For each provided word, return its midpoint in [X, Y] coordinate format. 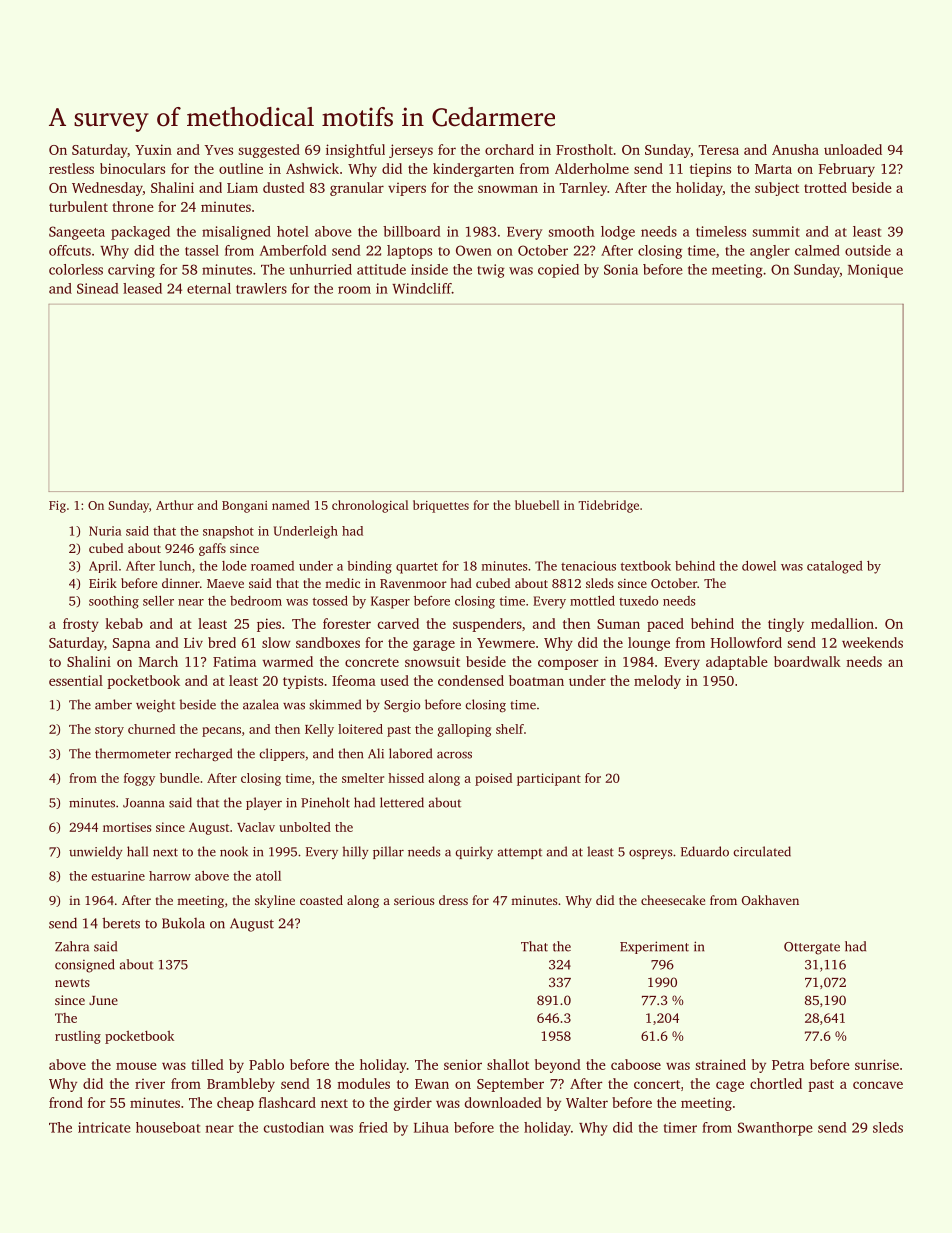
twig [491, 271]
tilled [207, 1064]
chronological [370, 506]
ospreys [651, 854]
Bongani [245, 507]
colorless [76, 269]
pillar [388, 852]
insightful [355, 151]
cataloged [835, 567]
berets [121, 923]
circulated [762, 851]
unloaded [853, 149]
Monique [875, 271]
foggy [139, 779]
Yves [219, 150]
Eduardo [705, 851]
